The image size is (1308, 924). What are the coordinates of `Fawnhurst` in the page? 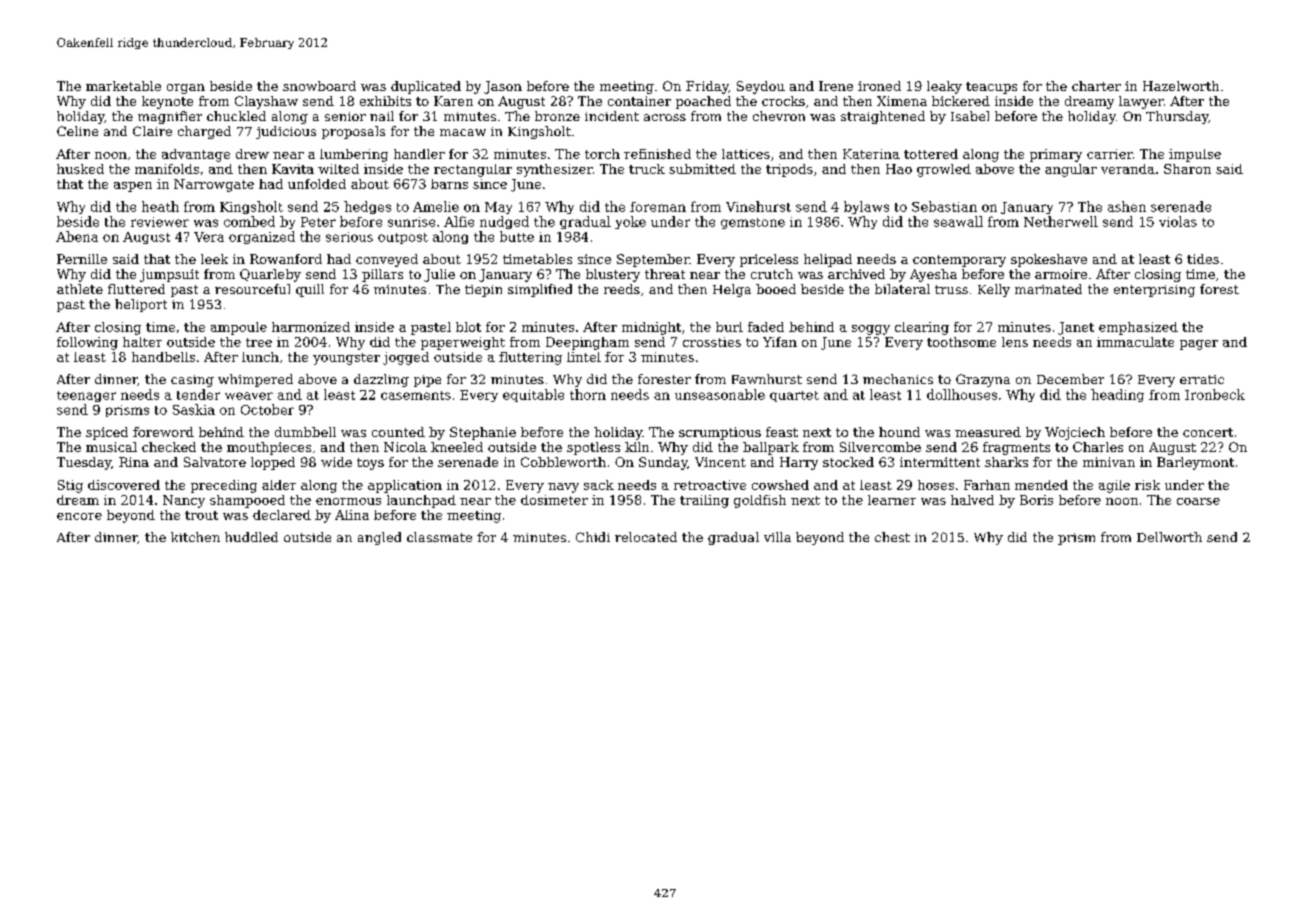 It's located at (767, 379).
